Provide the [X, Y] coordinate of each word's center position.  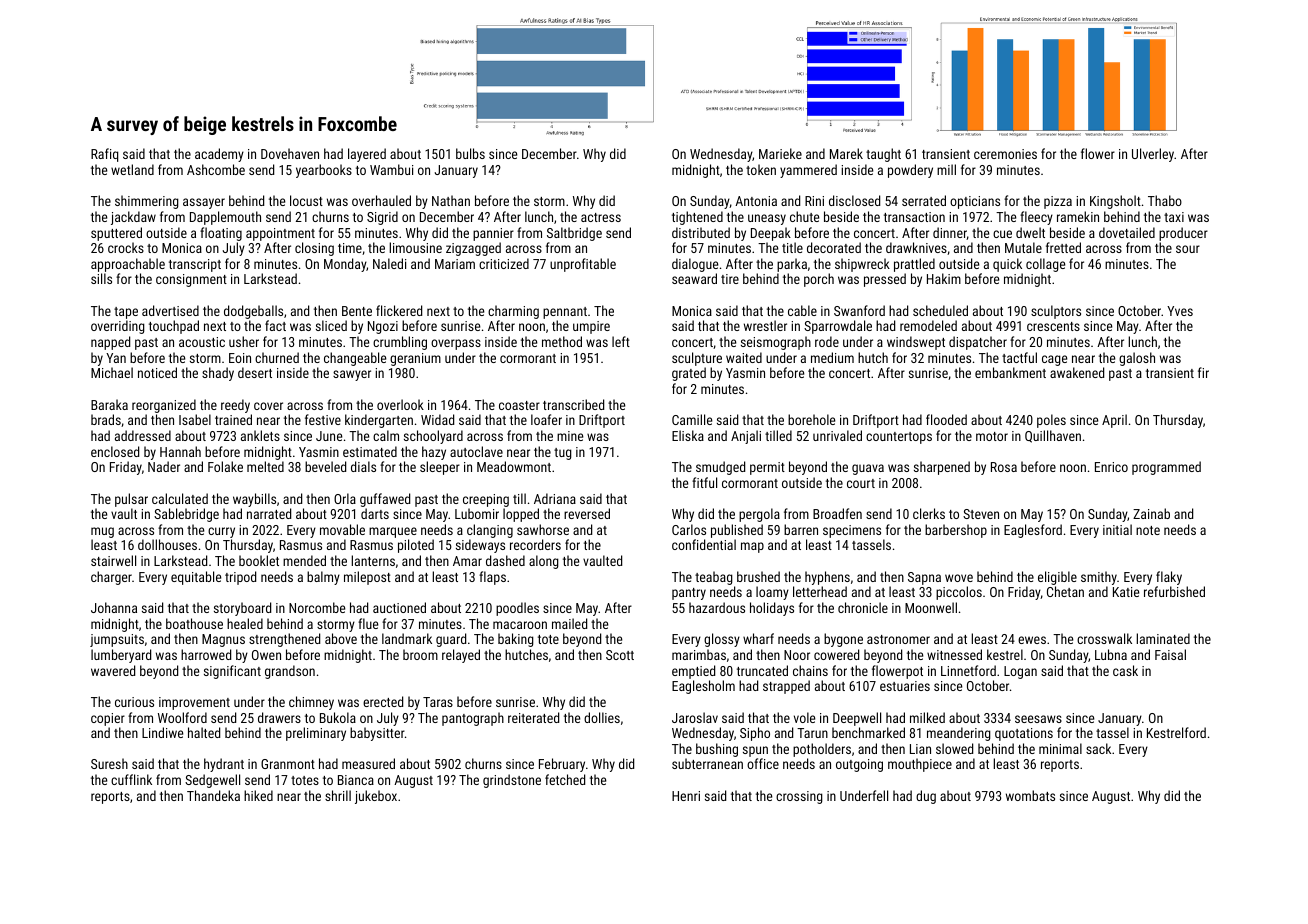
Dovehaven [290, 153]
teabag [714, 578]
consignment [191, 280]
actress [601, 217]
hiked [258, 795]
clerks [929, 513]
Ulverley [1153, 155]
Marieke [780, 153]
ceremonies [1005, 154]
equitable [196, 578]
